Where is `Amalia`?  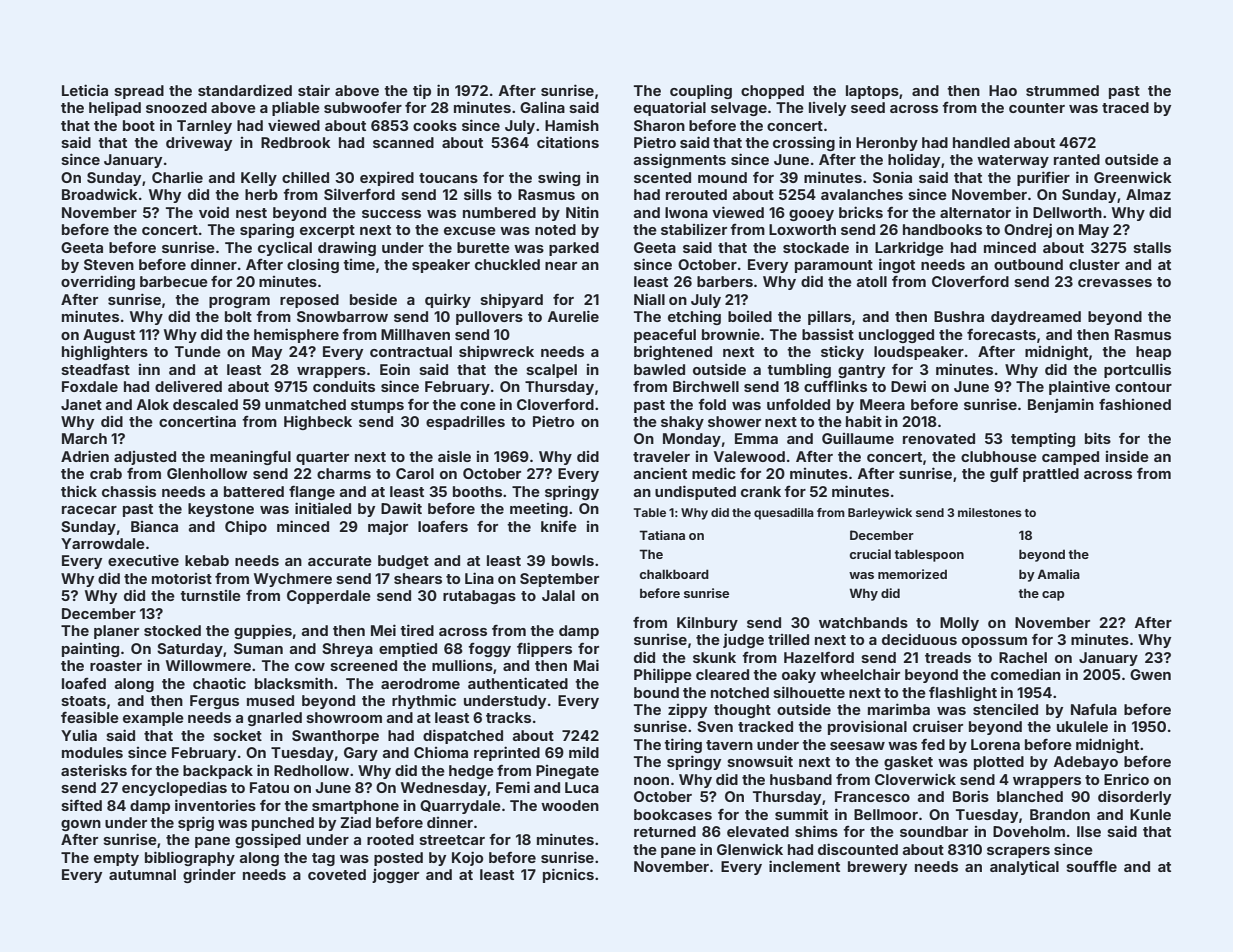
Amalia is located at coordinates (1058, 574).
